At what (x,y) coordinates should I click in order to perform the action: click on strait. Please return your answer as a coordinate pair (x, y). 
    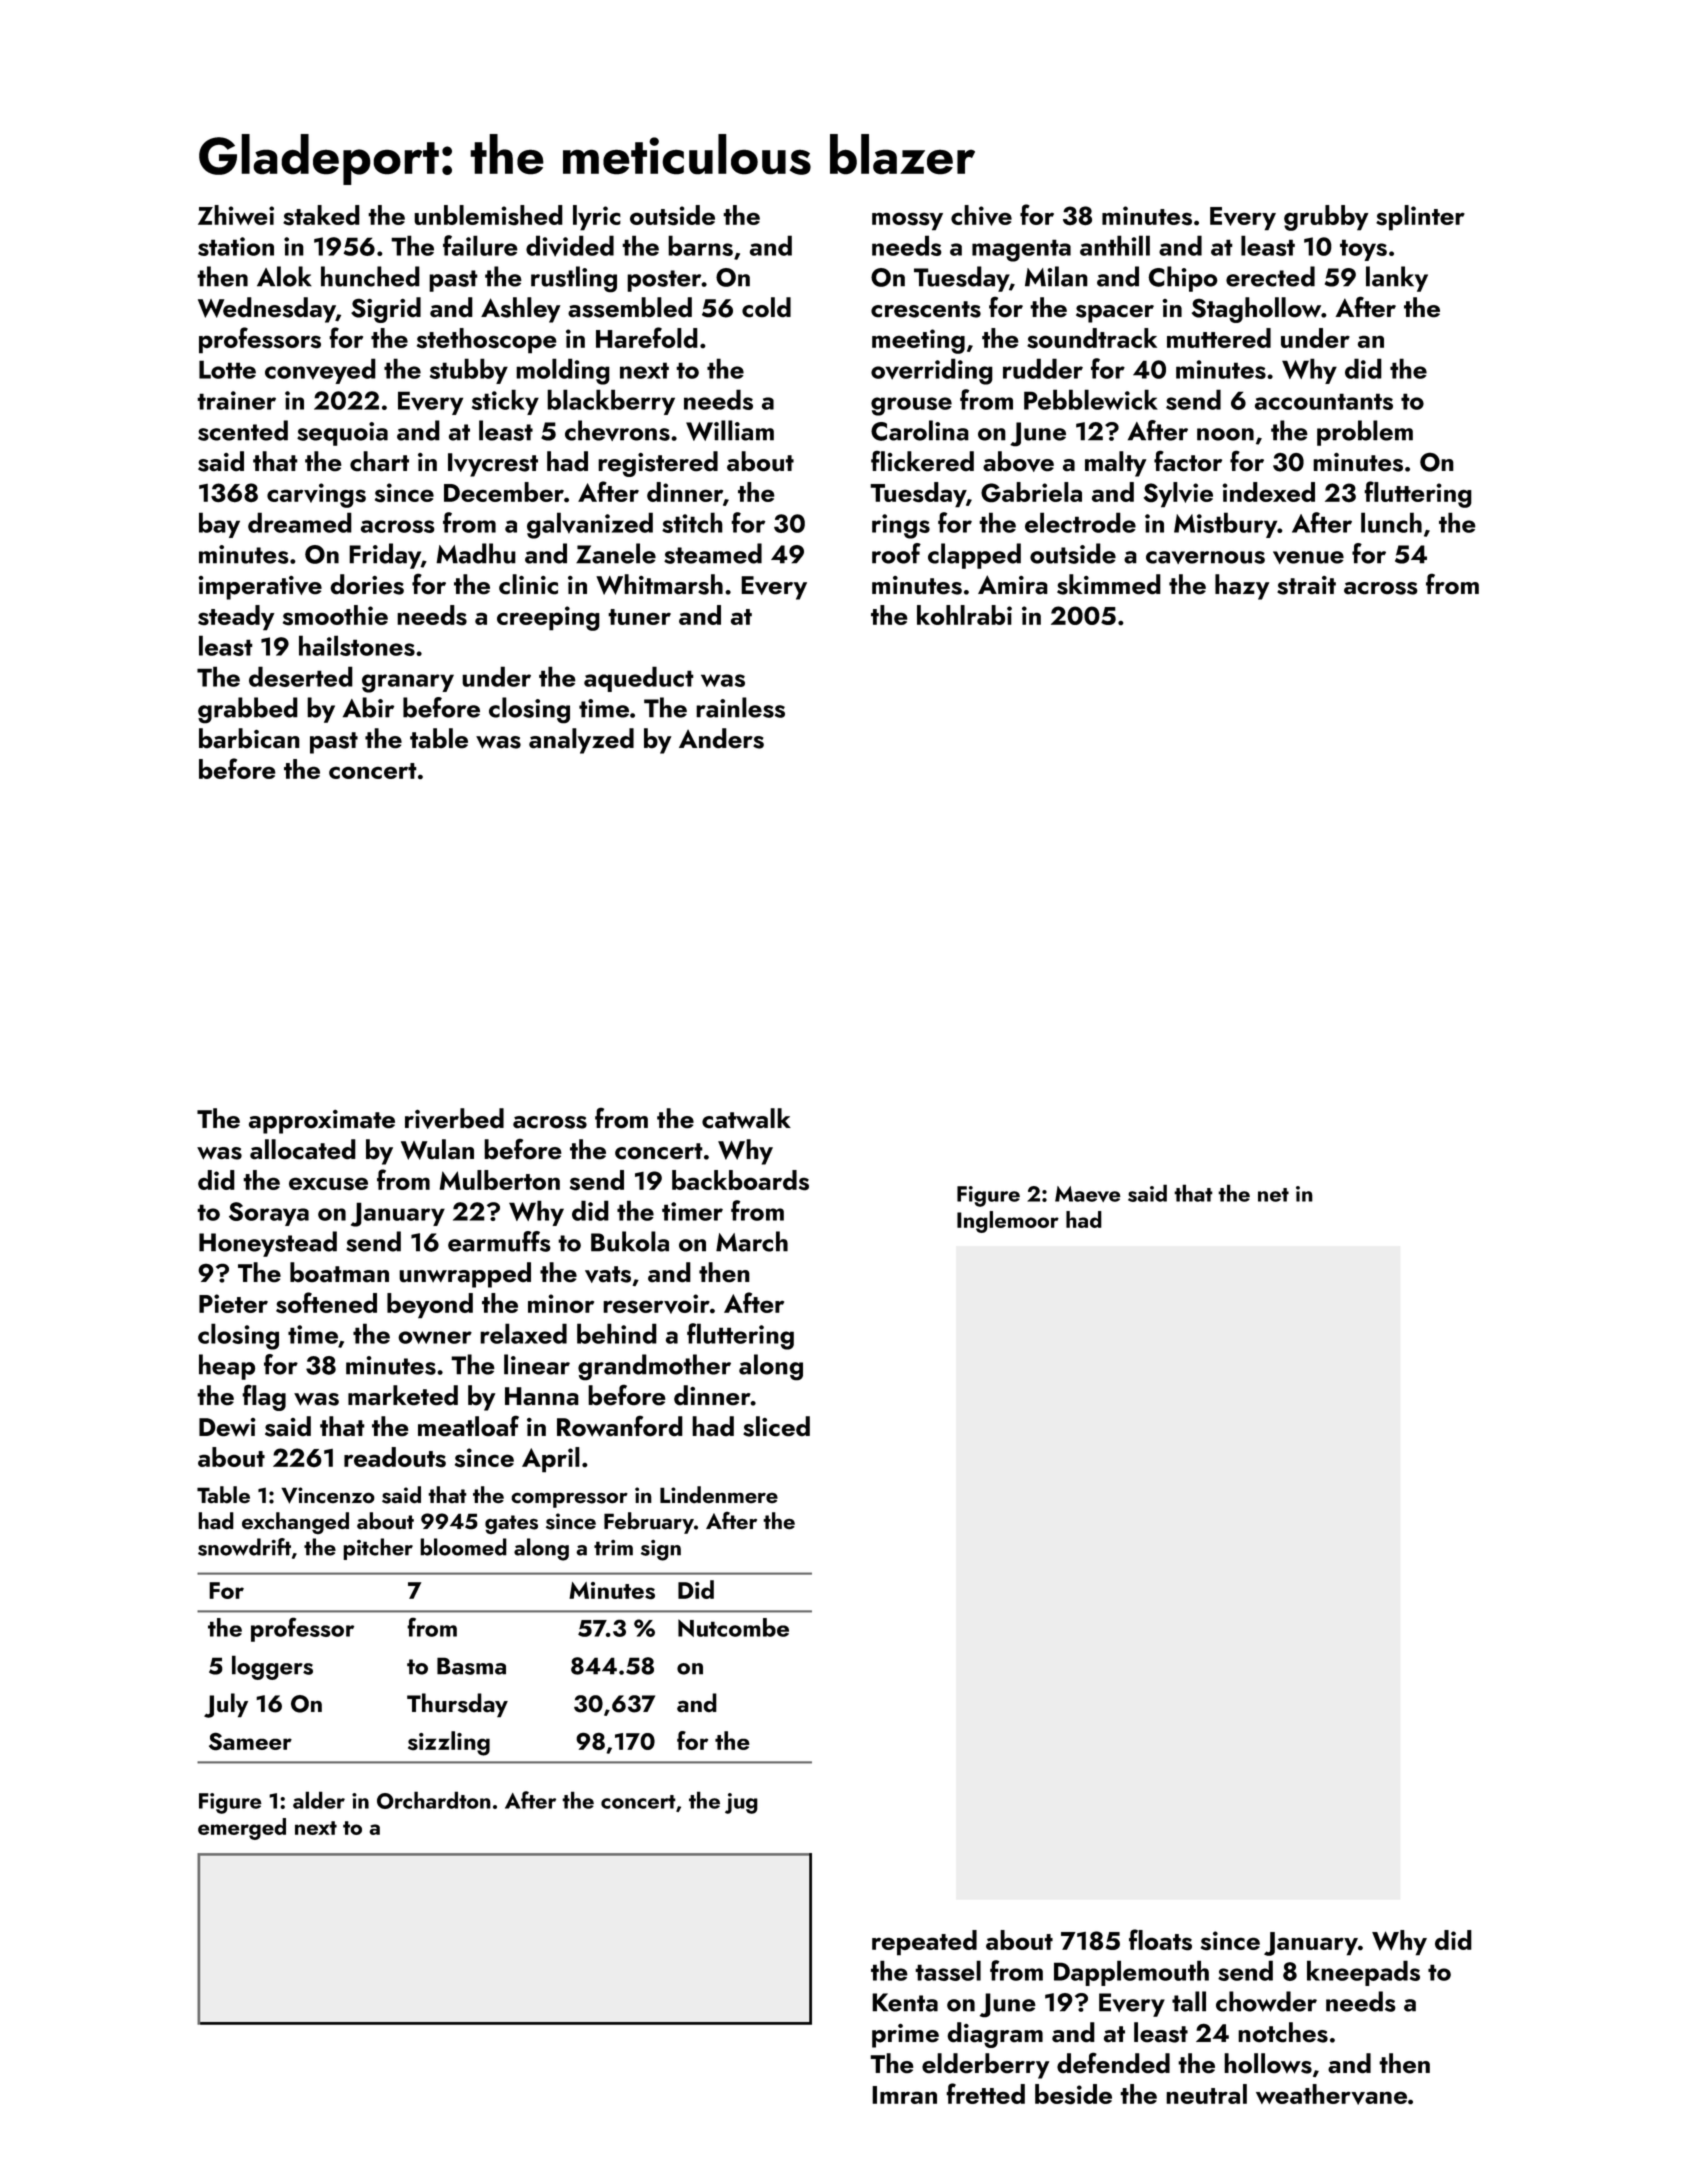
    Looking at the image, I should click on (1306, 585).
